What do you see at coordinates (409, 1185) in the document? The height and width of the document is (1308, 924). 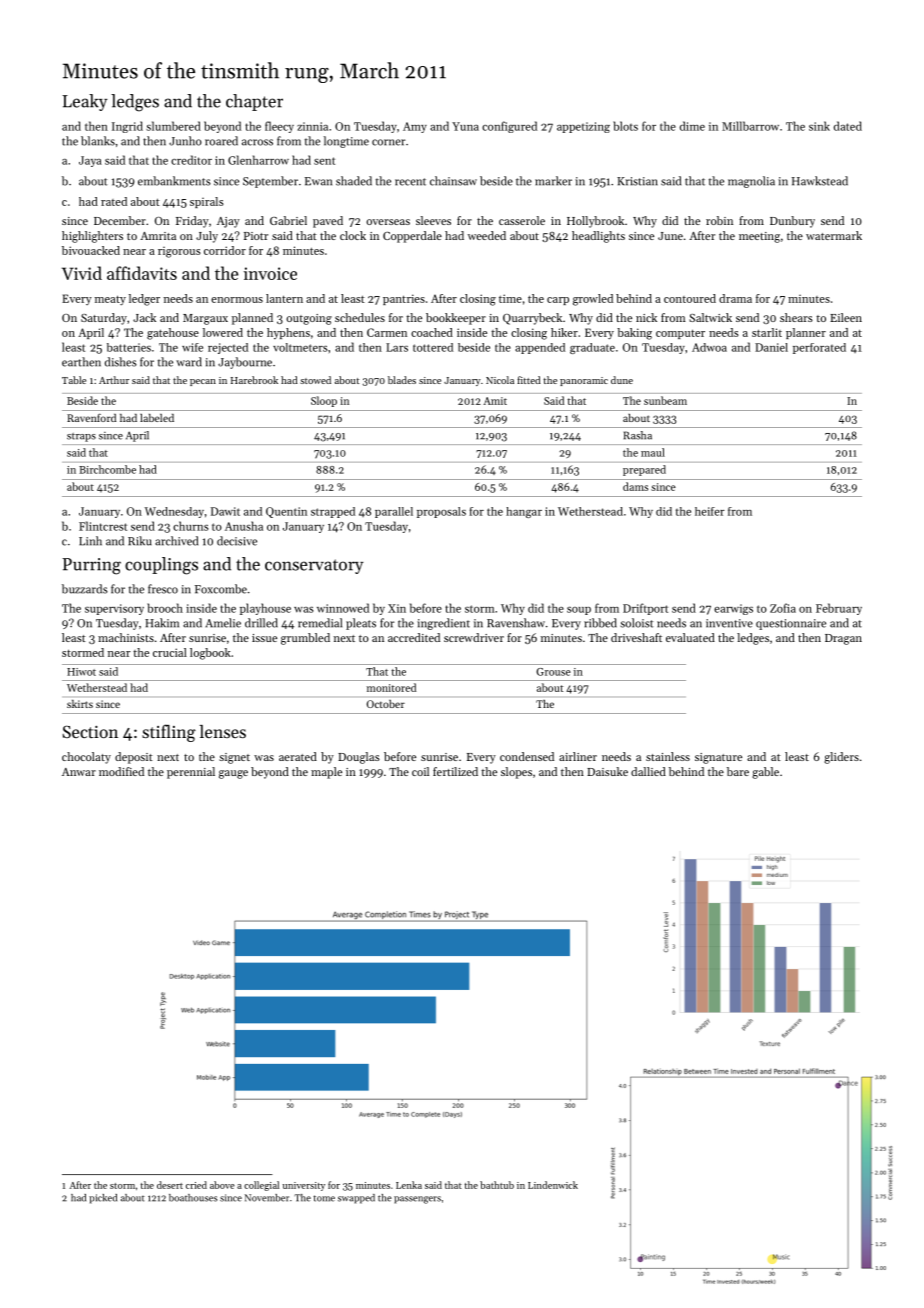 I see `Lenka` at bounding box center [409, 1185].
